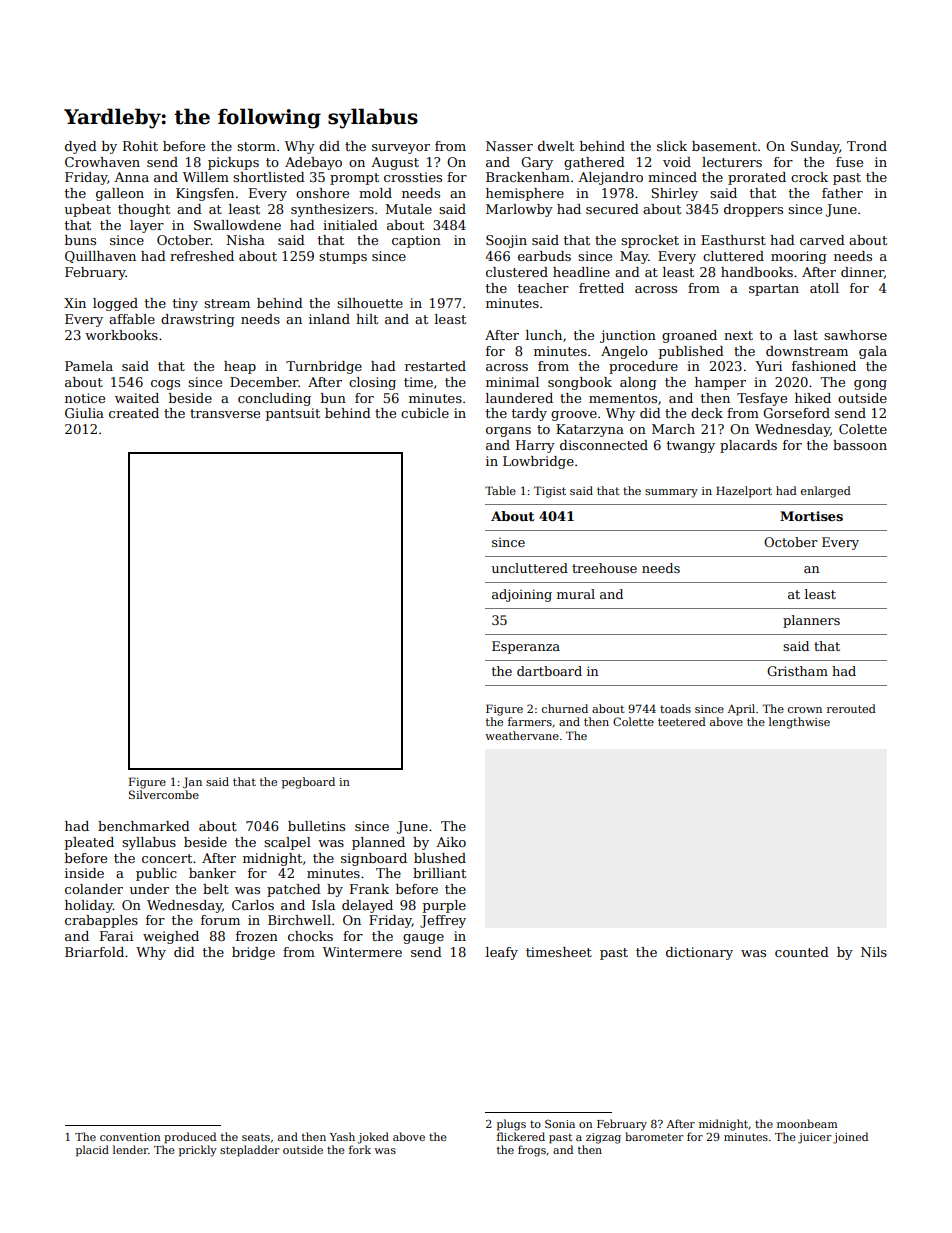 This page has width=952, height=1233. What do you see at coordinates (724, 146) in the page?
I see `basement` at bounding box center [724, 146].
